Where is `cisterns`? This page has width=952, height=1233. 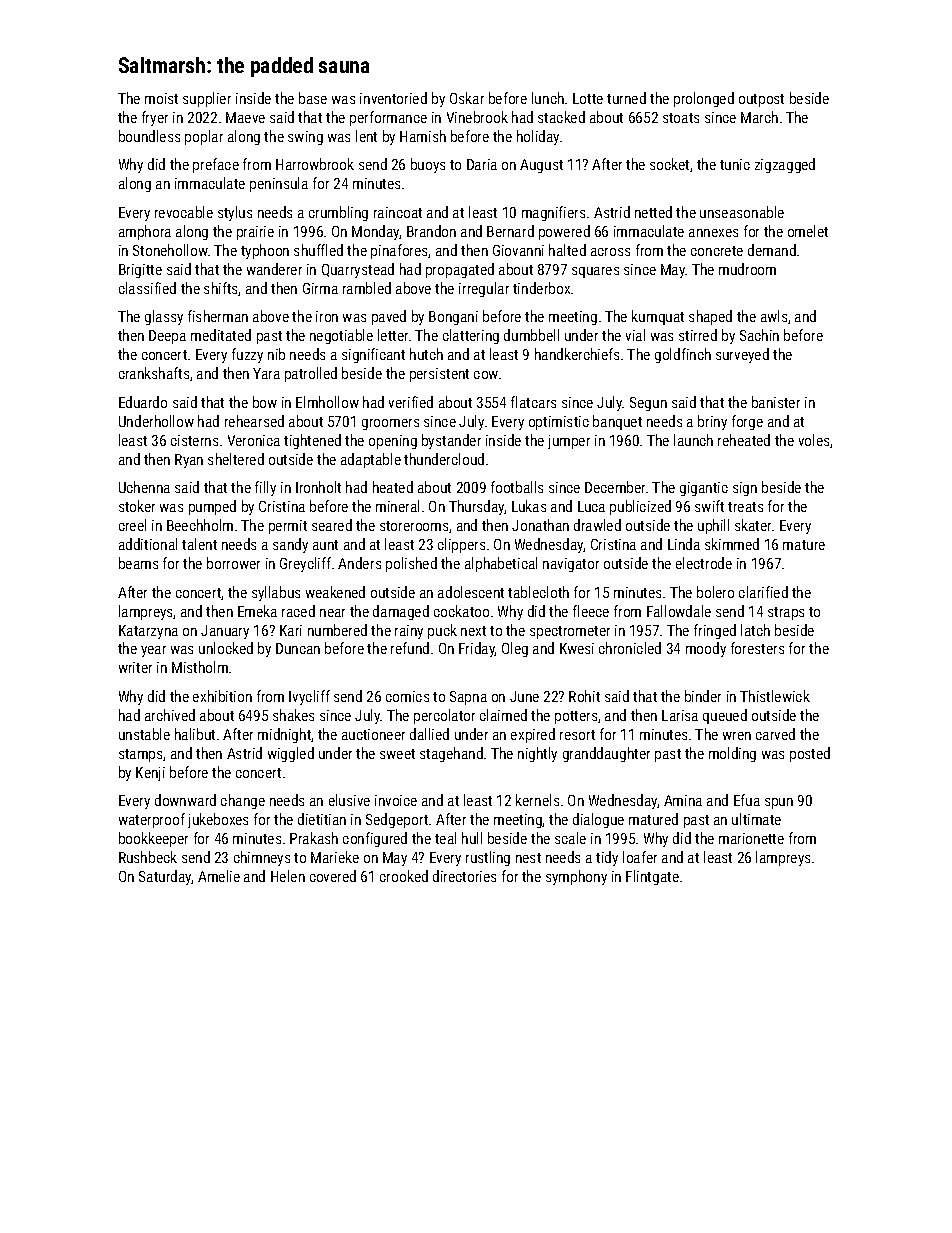
cisterns is located at coordinates (194, 440).
